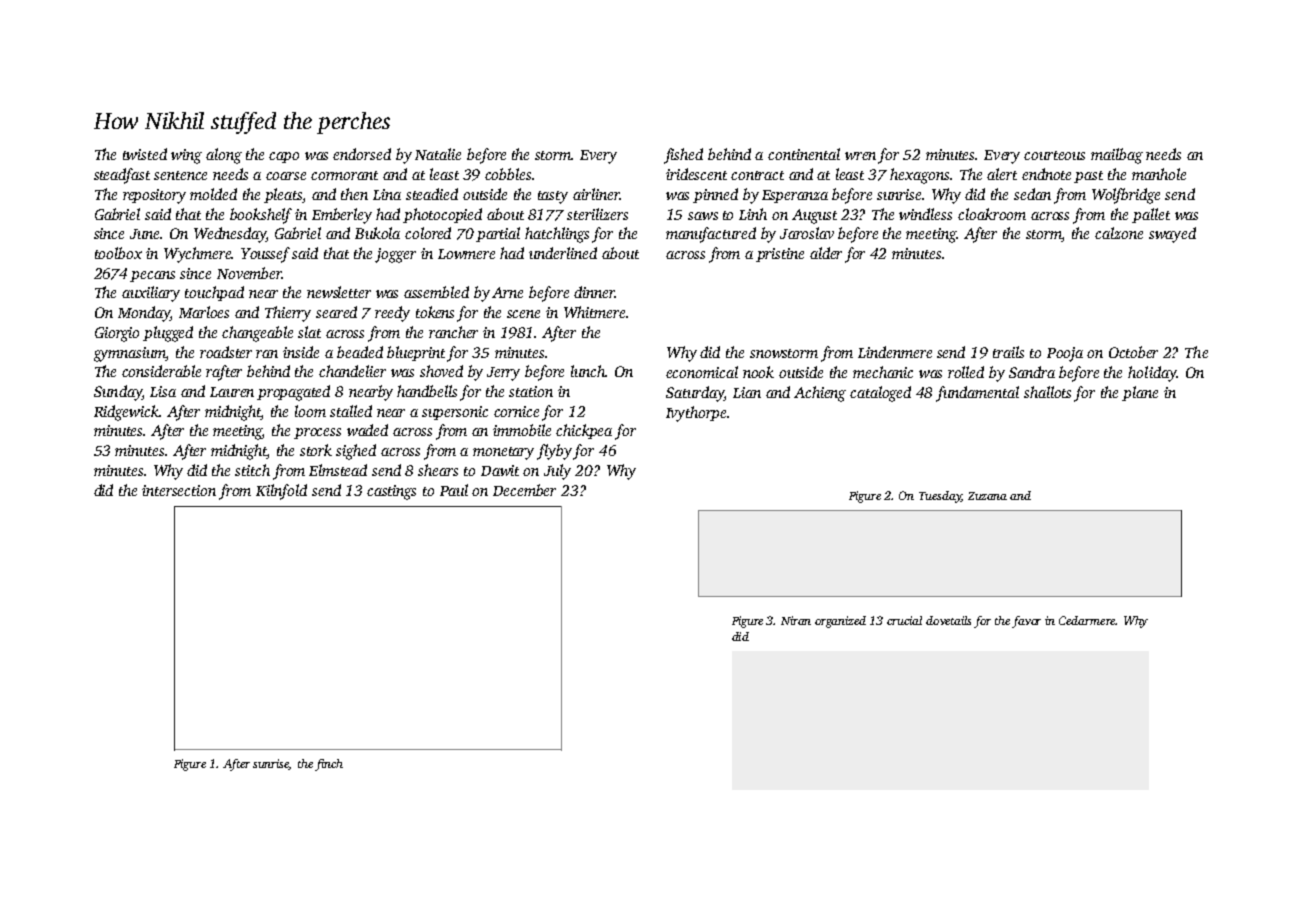 This image has height=924, width=1308. I want to click on Niran, so click(796, 620).
